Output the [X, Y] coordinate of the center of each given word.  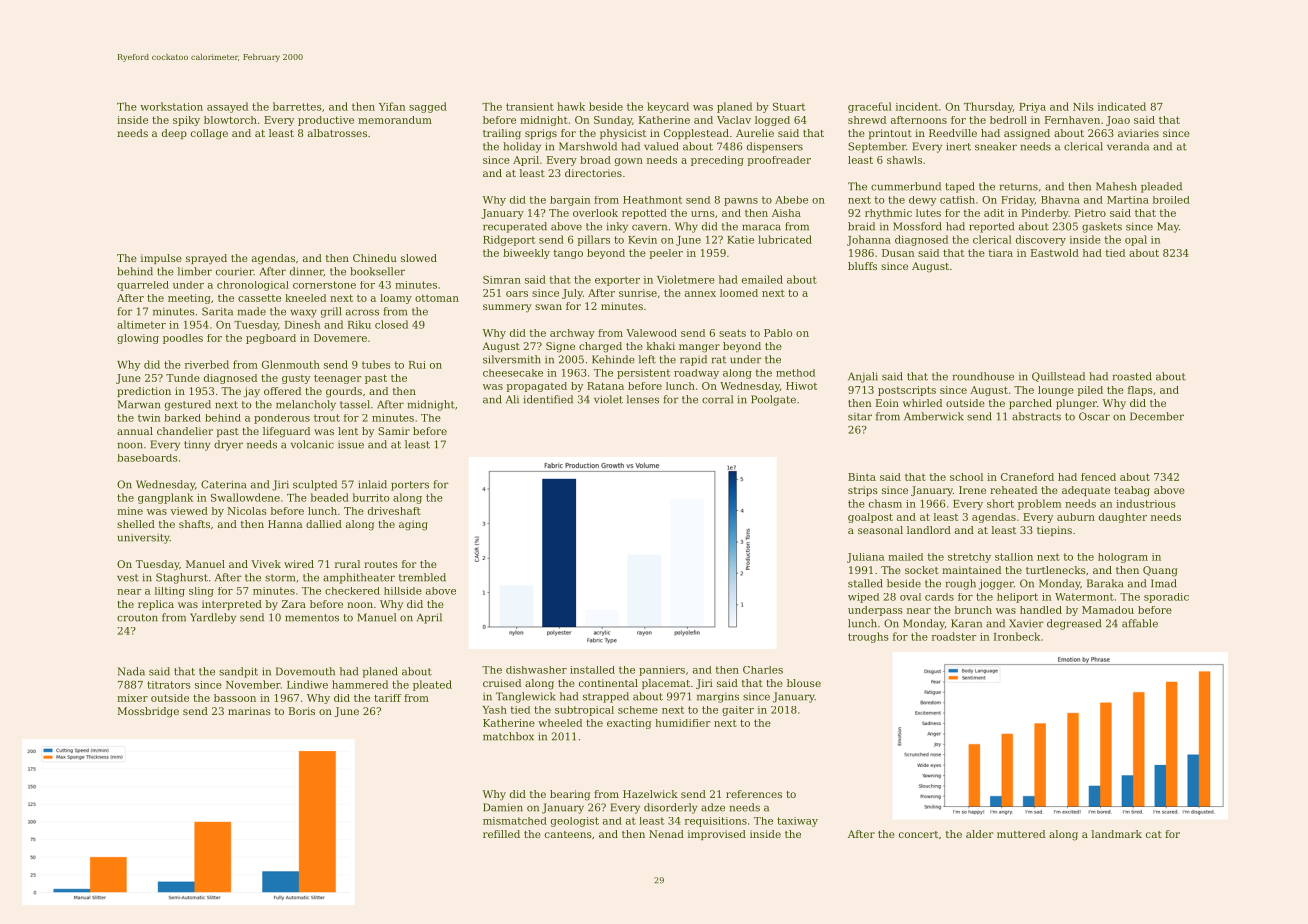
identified [548, 399]
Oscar [1094, 416]
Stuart [789, 106]
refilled [501, 834]
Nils [1083, 106]
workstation [171, 106]
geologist [575, 822]
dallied [324, 524]
